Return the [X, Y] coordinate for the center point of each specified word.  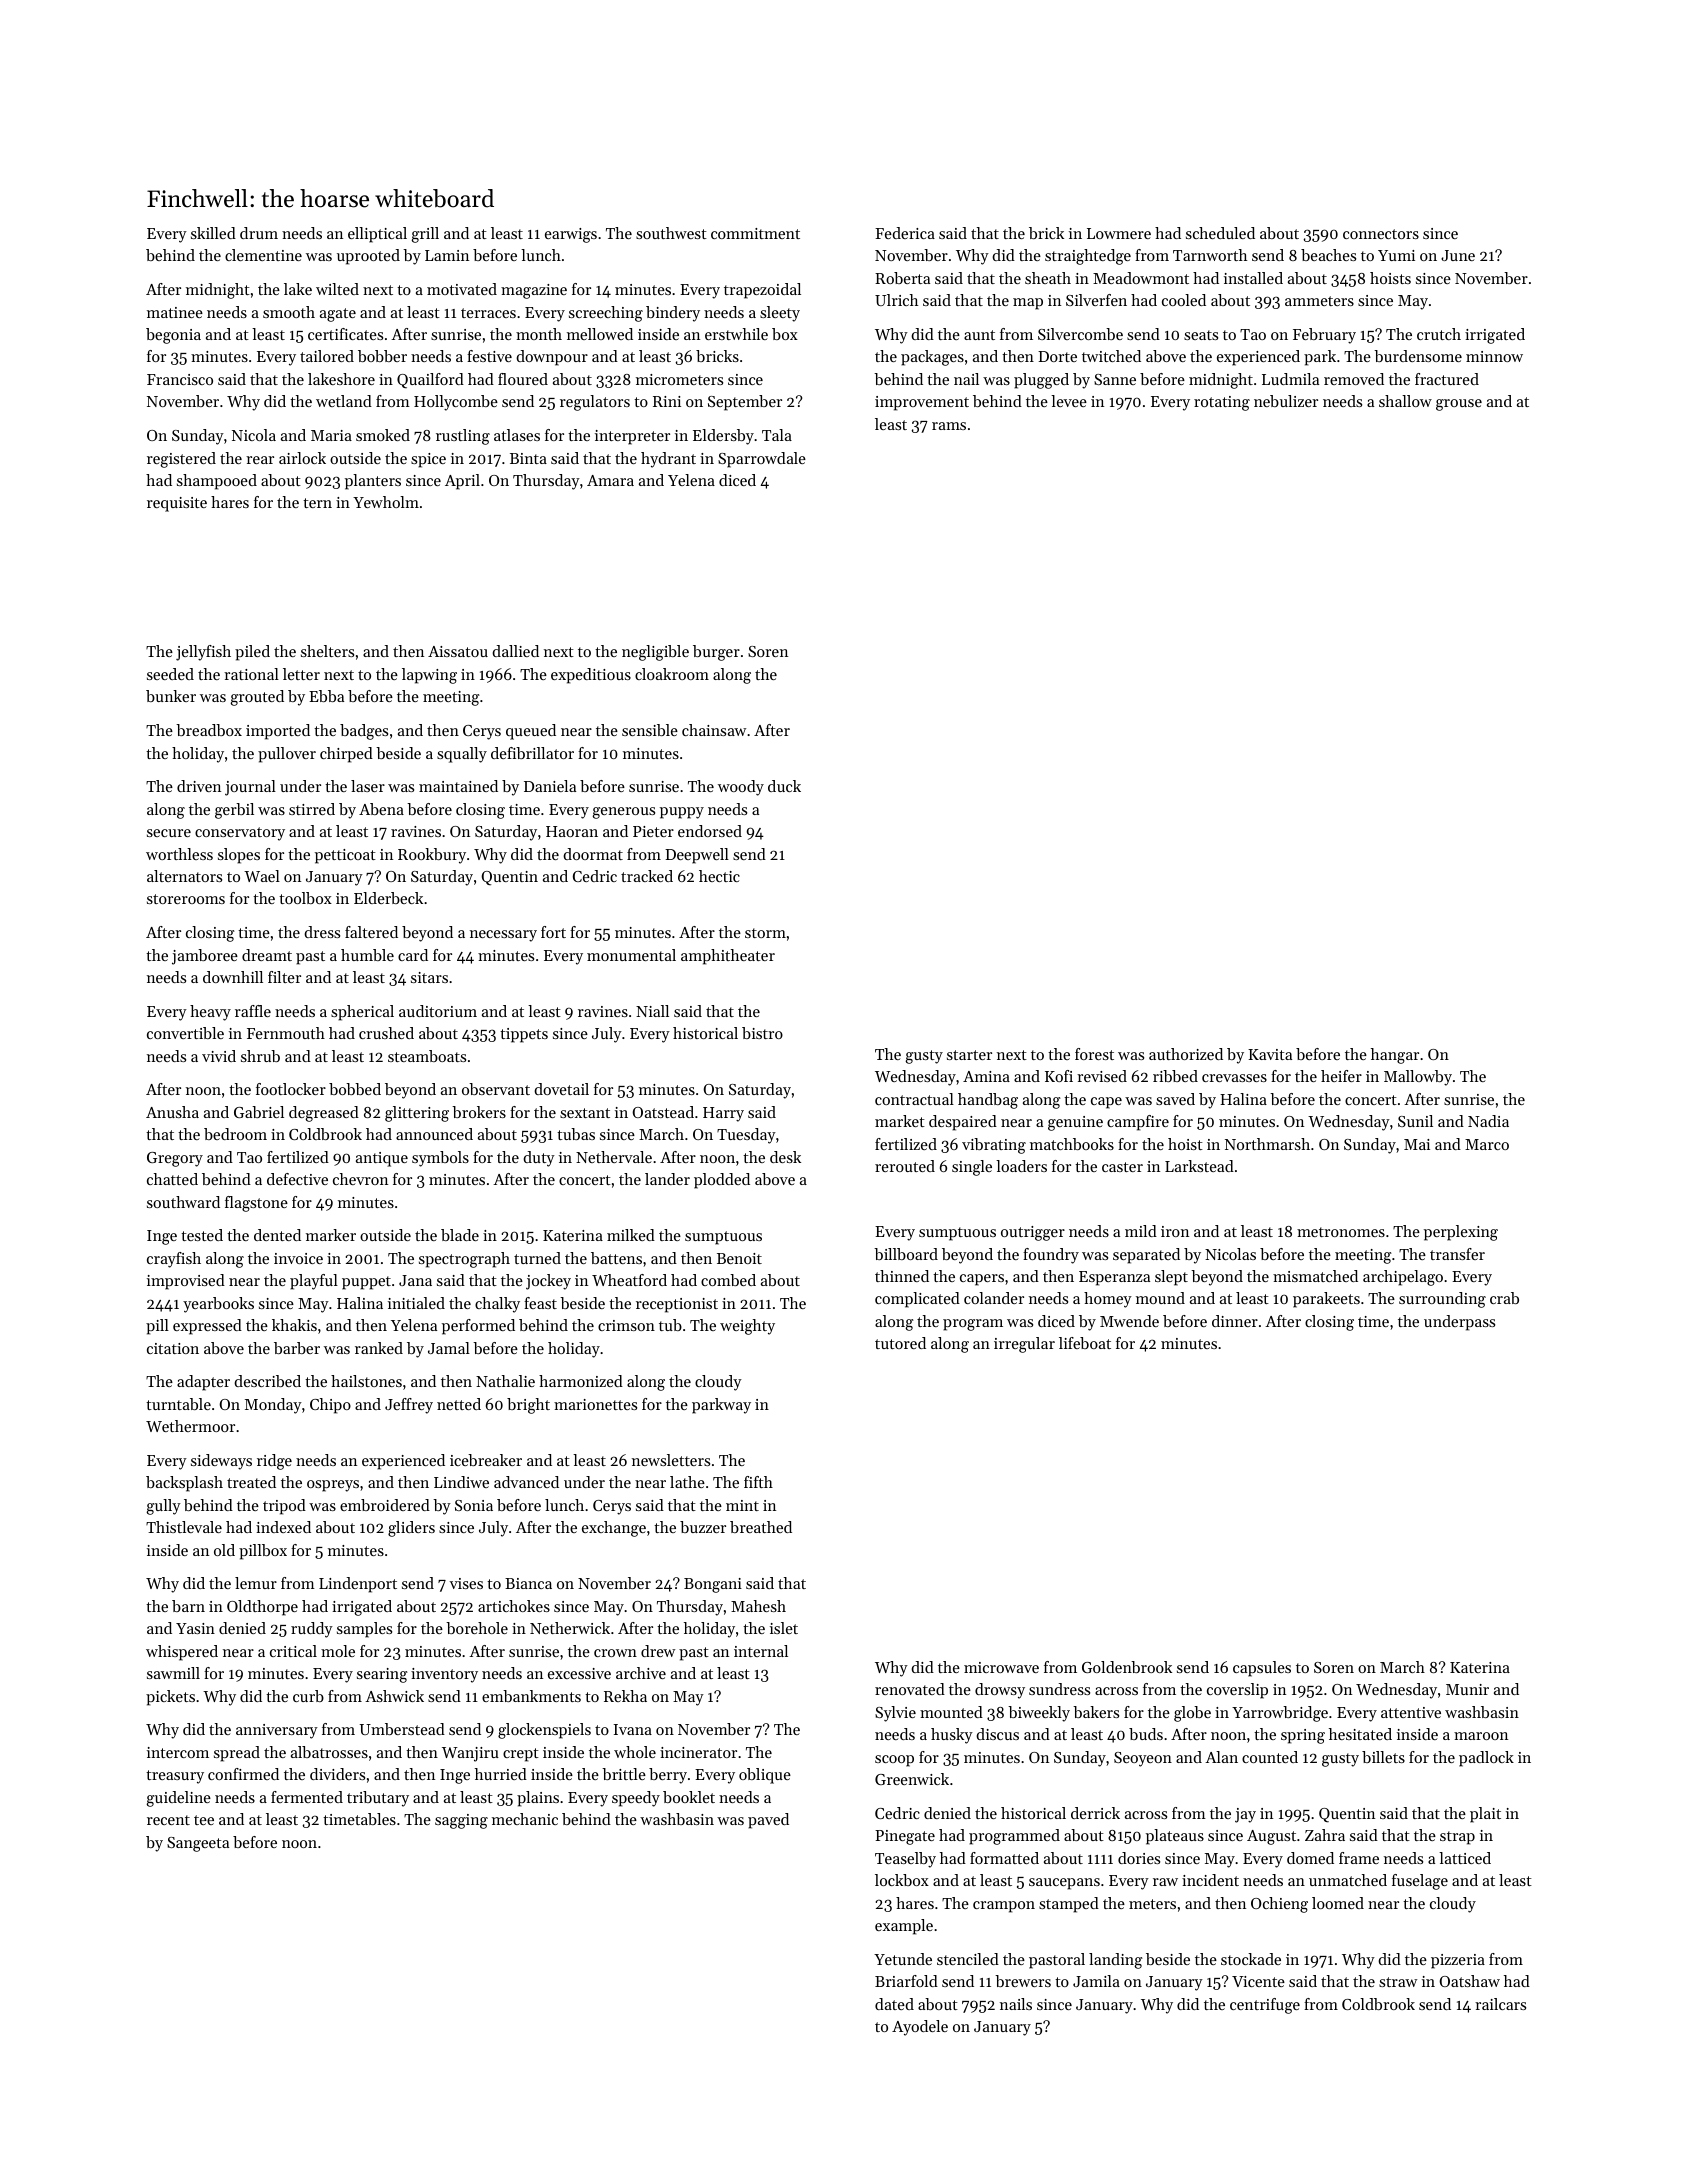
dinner [1235, 1321]
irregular [1024, 1345]
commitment [755, 233]
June [1458, 255]
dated [894, 2004]
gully [163, 1507]
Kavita [1270, 1054]
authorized [1186, 1054]
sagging [461, 1821]
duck [784, 786]
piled [252, 653]
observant [496, 1089]
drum [259, 233]
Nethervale [614, 1157]
